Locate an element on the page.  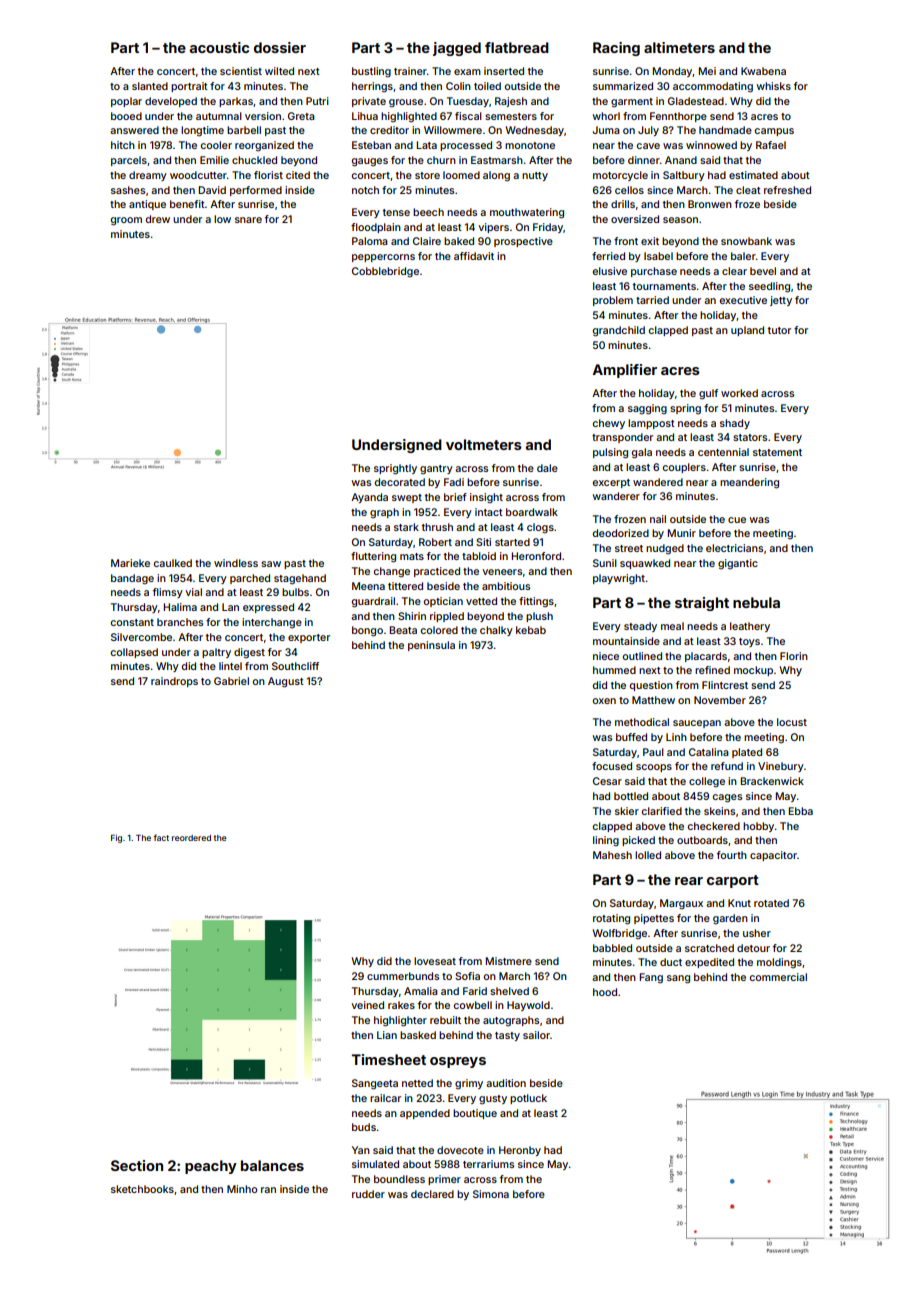
cummerbunds is located at coordinates (403, 976).
